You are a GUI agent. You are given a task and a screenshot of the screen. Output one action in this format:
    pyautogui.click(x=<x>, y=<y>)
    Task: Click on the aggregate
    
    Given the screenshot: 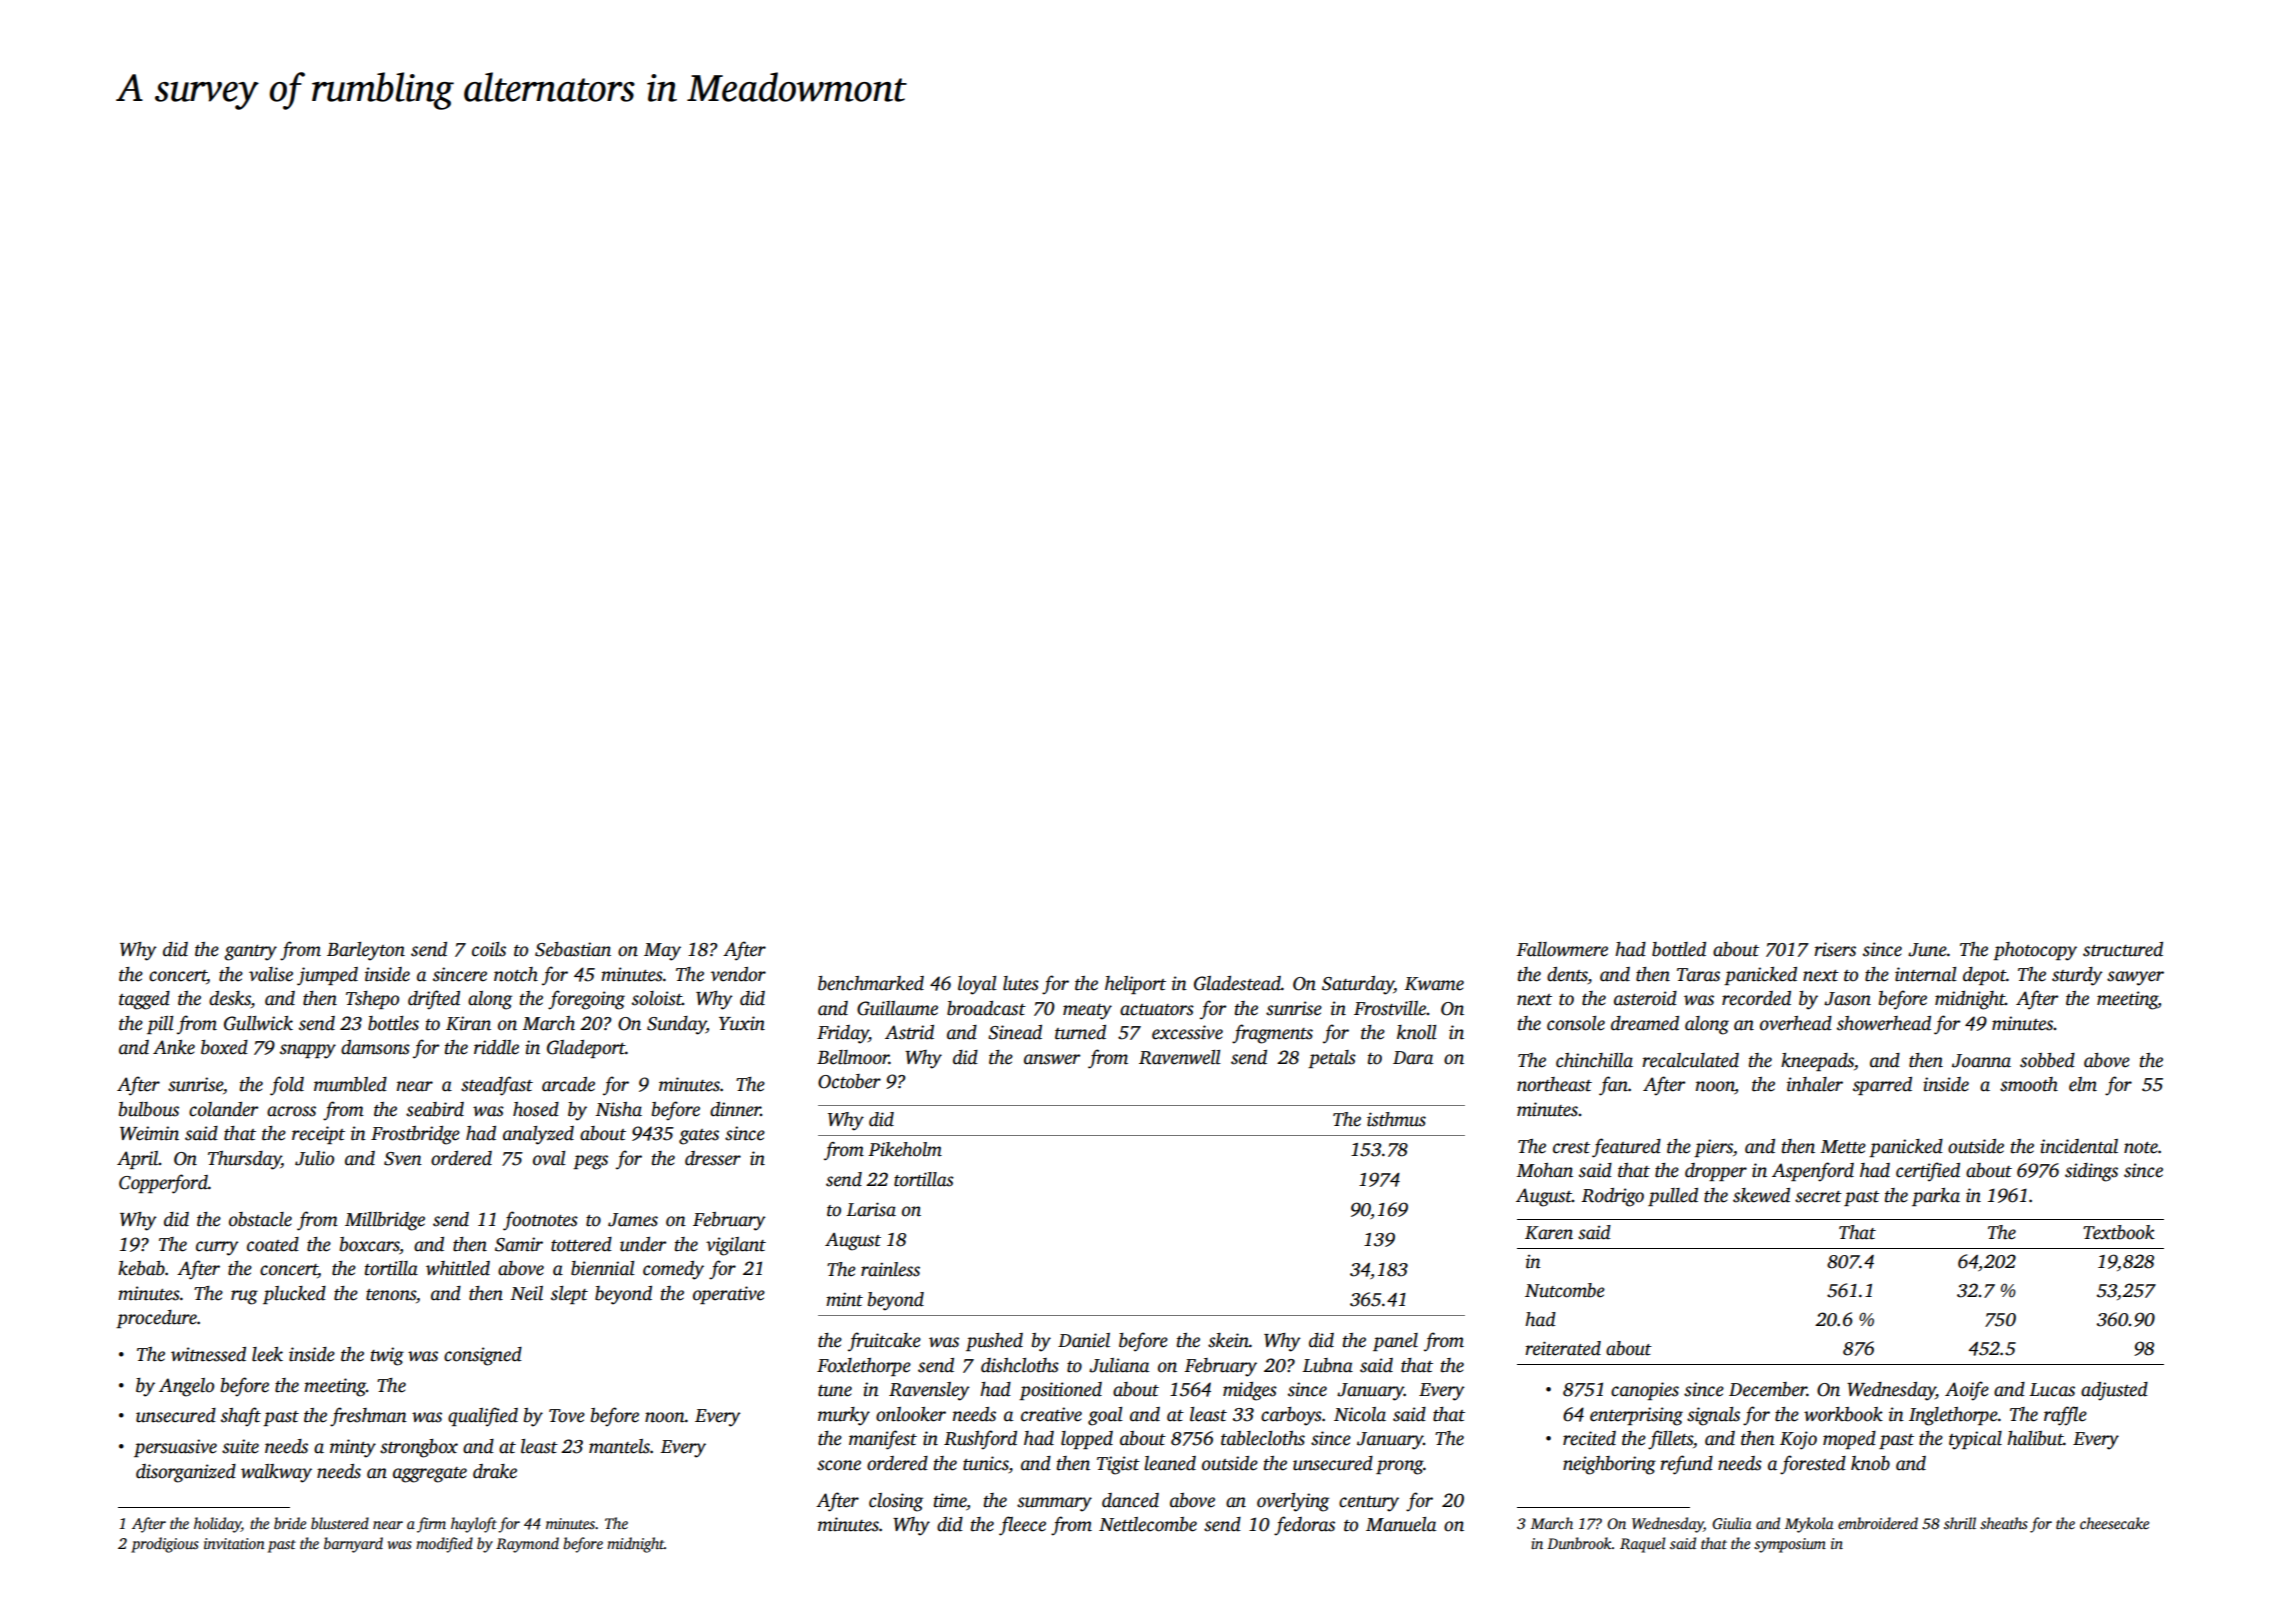 What is the action you would take?
    pyautogui.click(x=430, y=1475)
